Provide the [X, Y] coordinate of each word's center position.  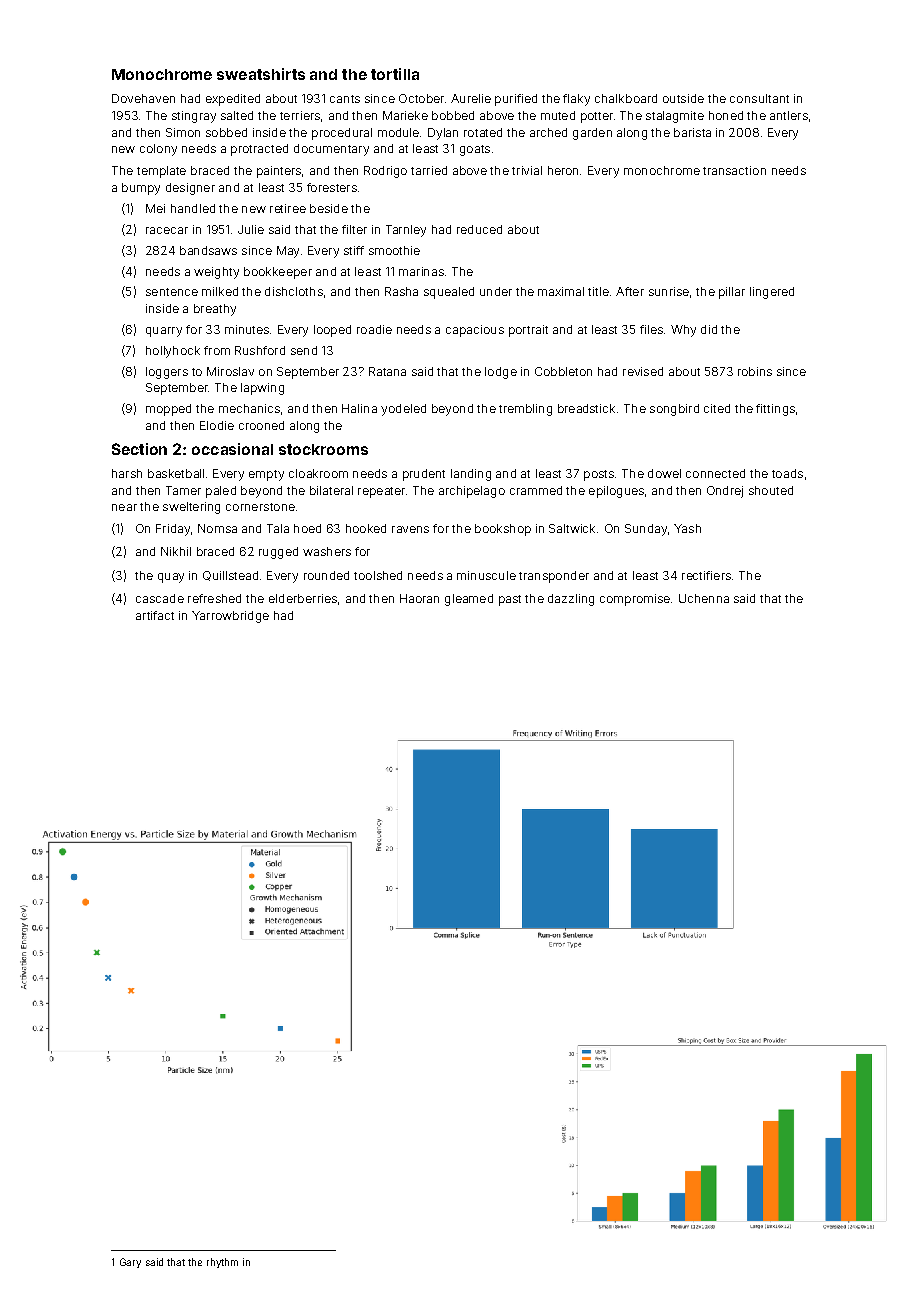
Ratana [387, 371]
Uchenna [704, 598]
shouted [771, 490]
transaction [734, 170]
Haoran [419, 598]
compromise [635, 600]
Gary [130, 1263]
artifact [155, 615]
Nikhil [176, 551]
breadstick [586, 408]
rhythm [222, 1263]
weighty [216, 273]
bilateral [331, 490]
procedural [342, 134]
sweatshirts [261, 74]
